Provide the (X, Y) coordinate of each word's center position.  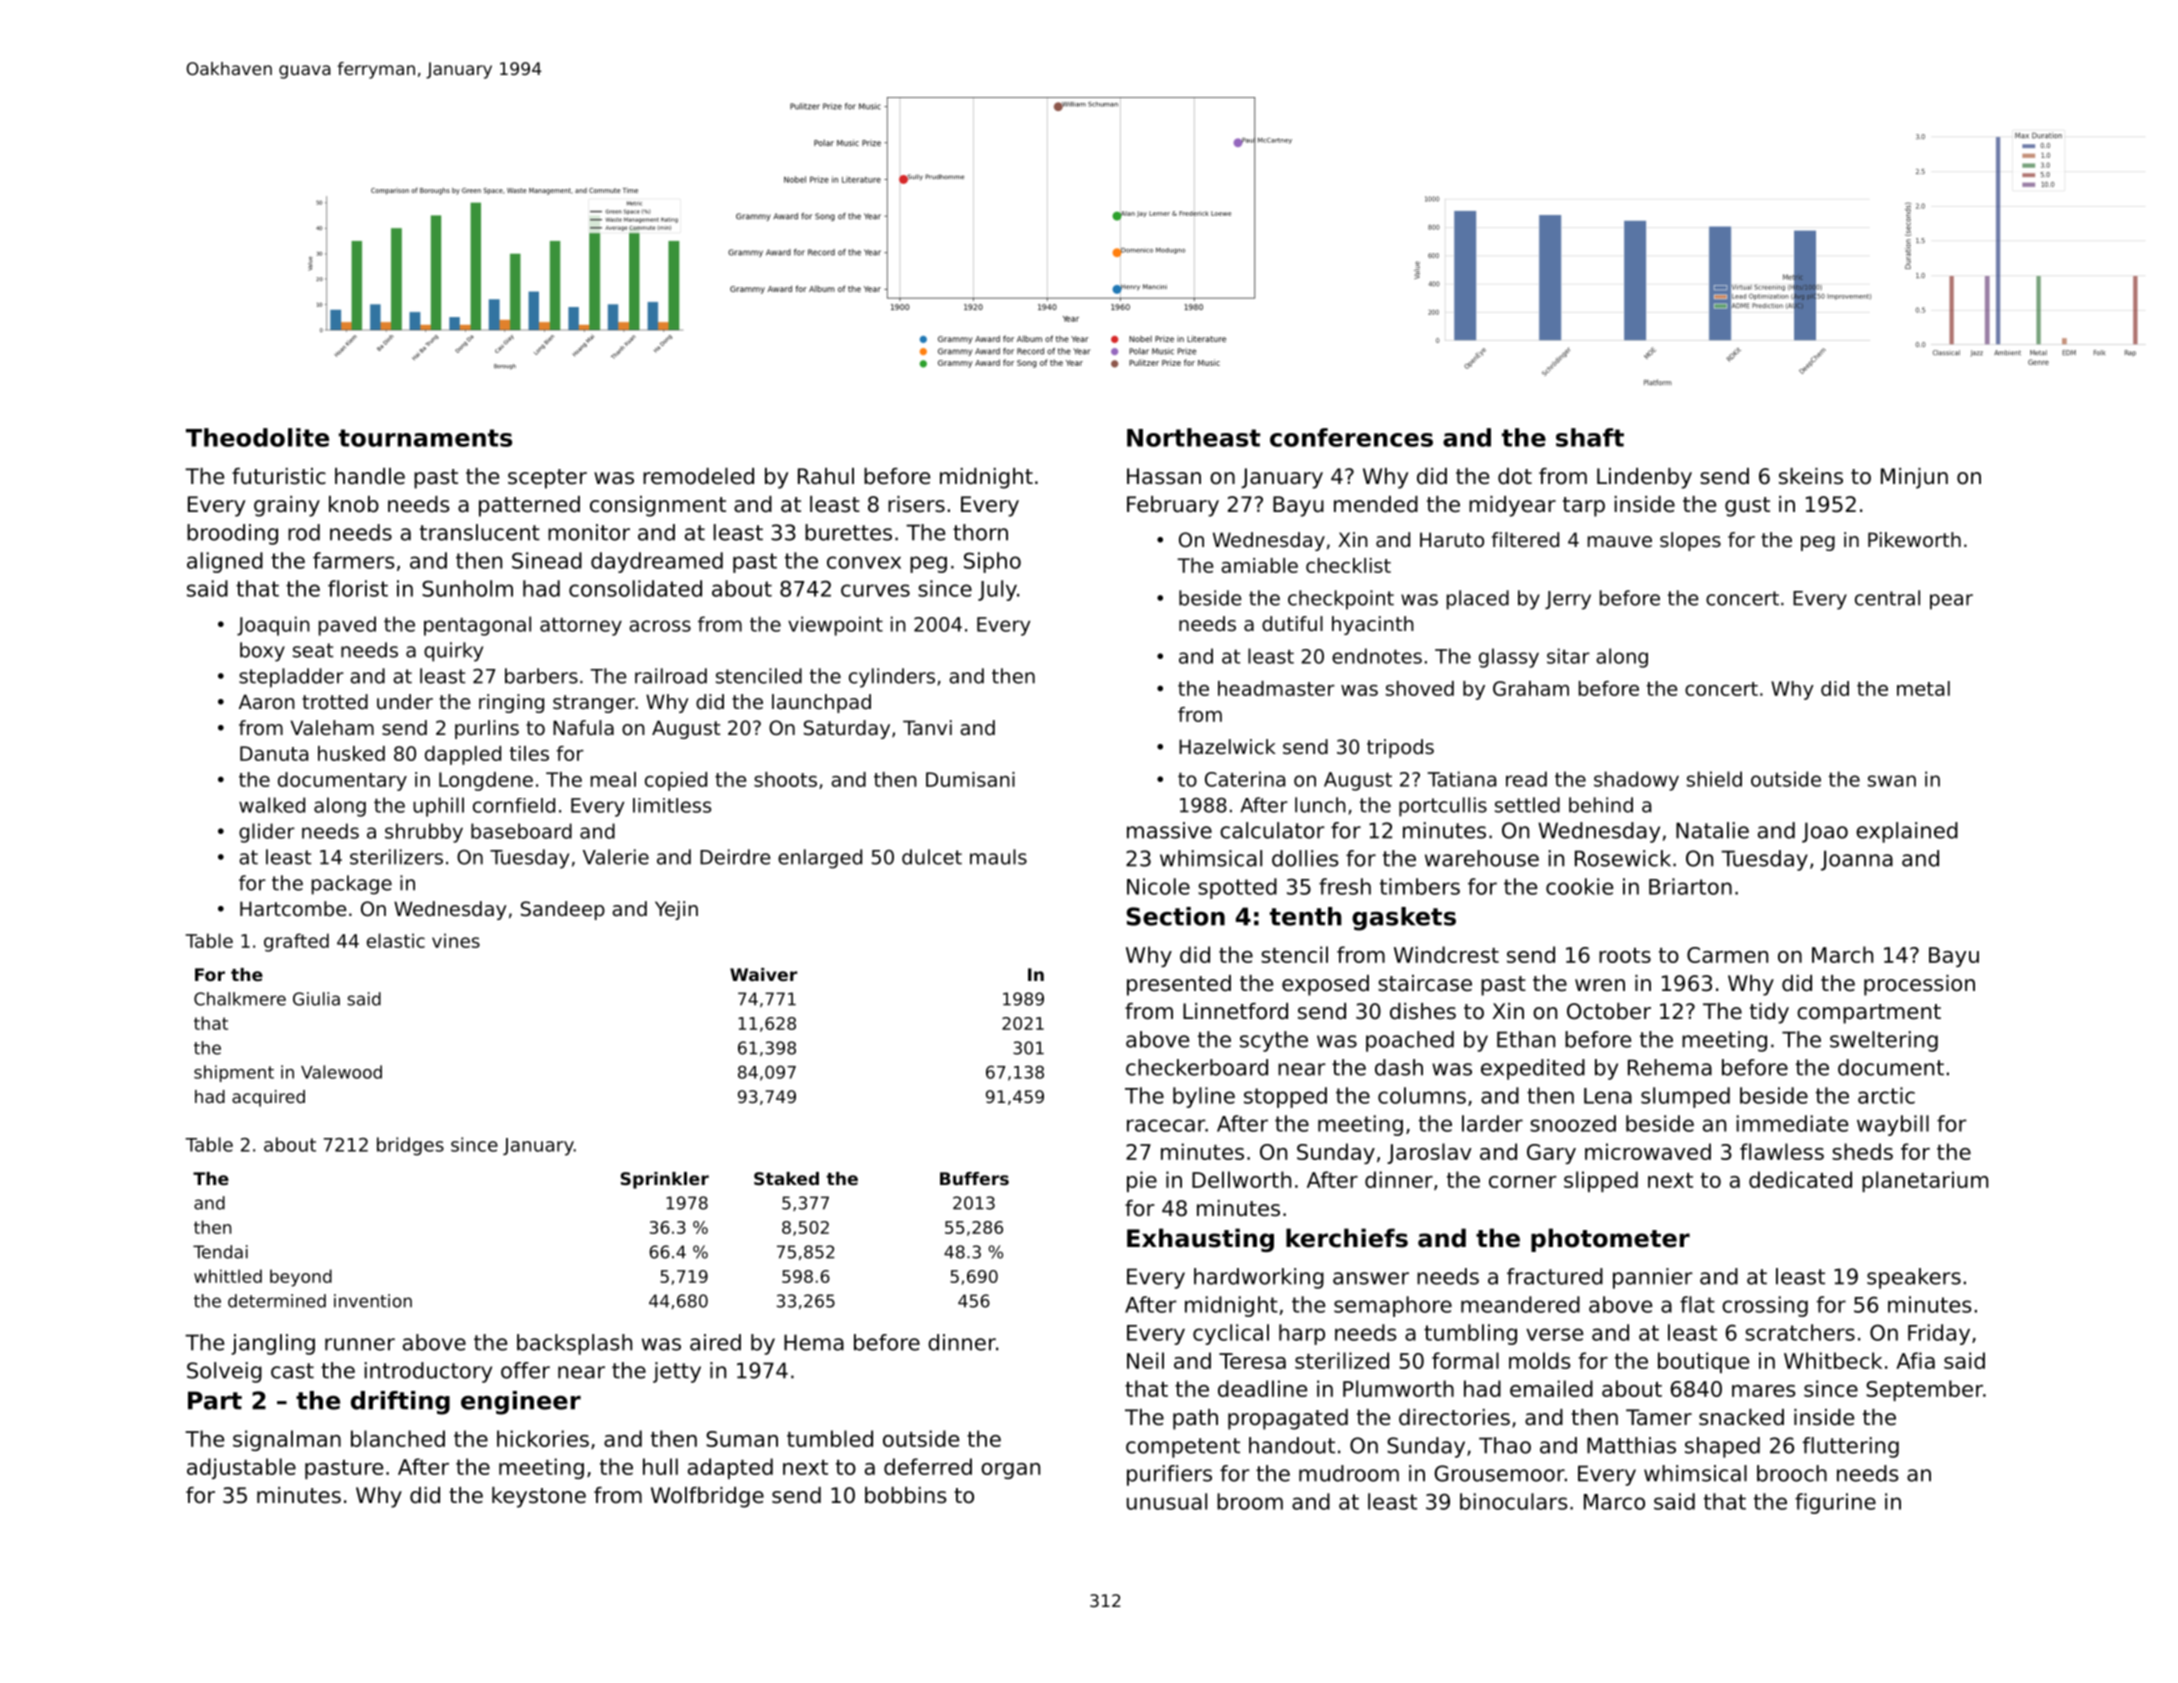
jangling (273, 1344)
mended (1376, 504)
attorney (581, 626)
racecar (1166, 1125)
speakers (1914, 1278)
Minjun (1914, 478)
